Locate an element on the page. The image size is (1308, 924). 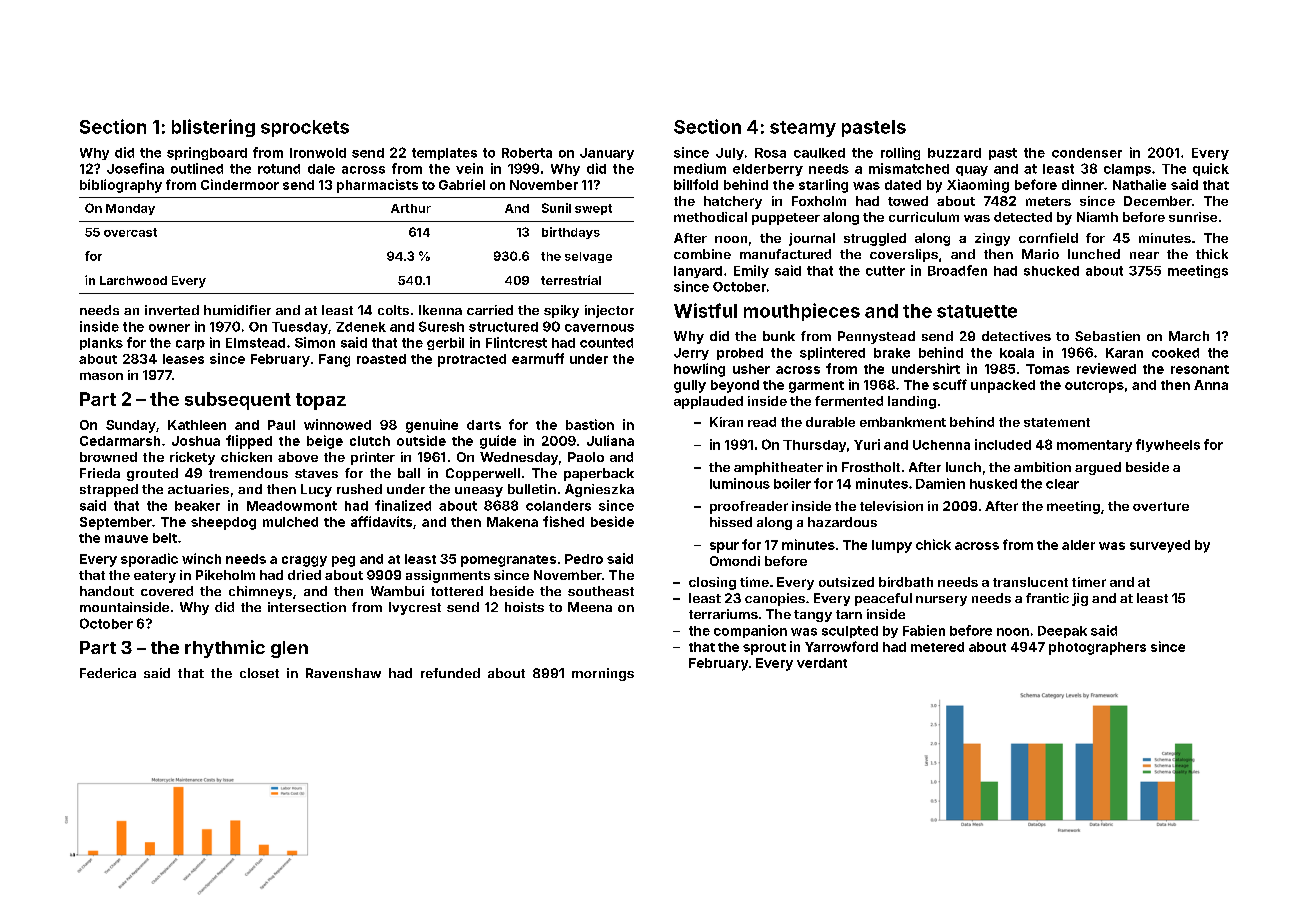
selvage is located at coordinates (588, 257).
